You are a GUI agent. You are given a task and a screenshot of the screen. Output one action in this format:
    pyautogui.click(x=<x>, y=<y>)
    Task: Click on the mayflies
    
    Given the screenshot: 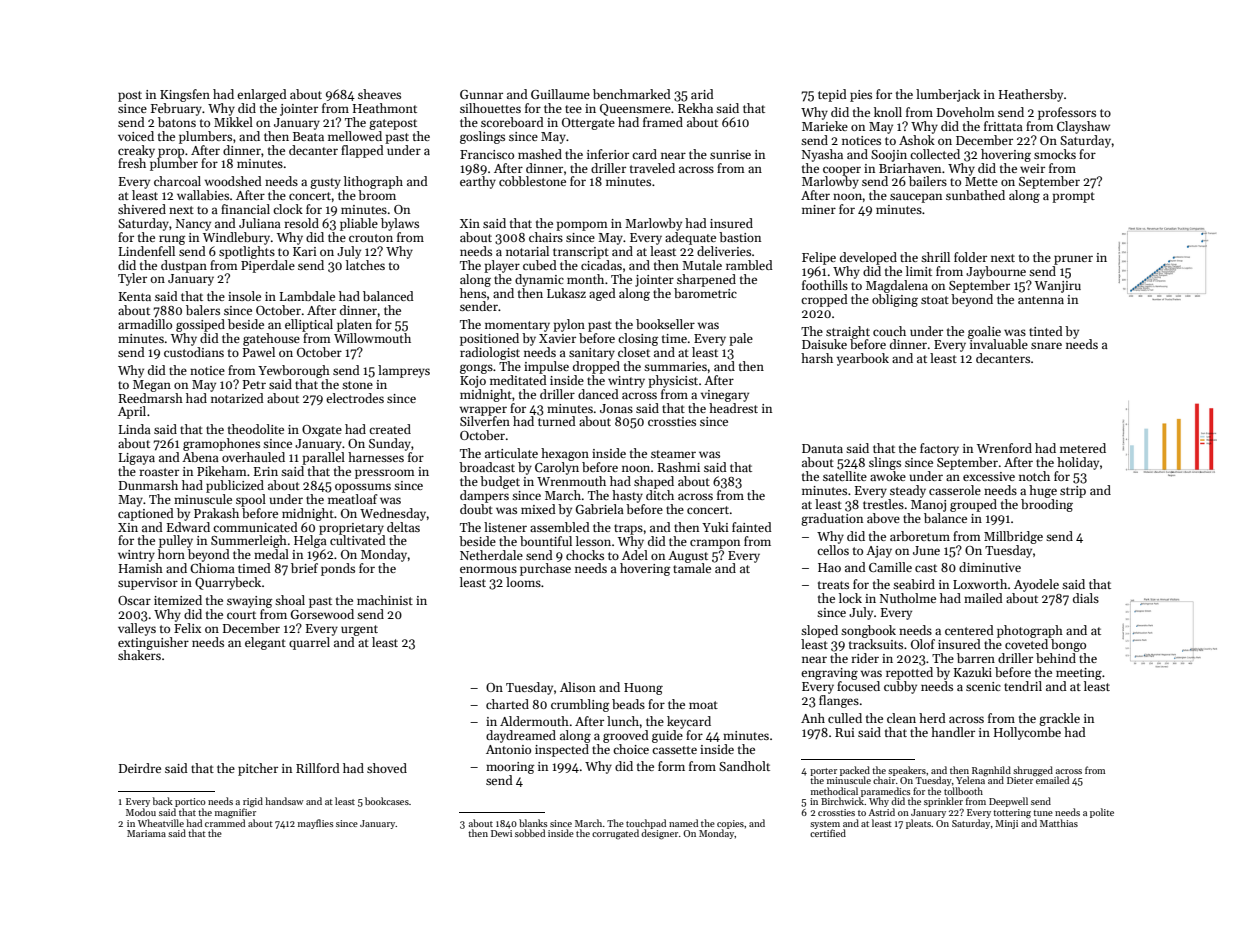 What is the action you would take?
    pyautogui.click(x=315, y=824)
